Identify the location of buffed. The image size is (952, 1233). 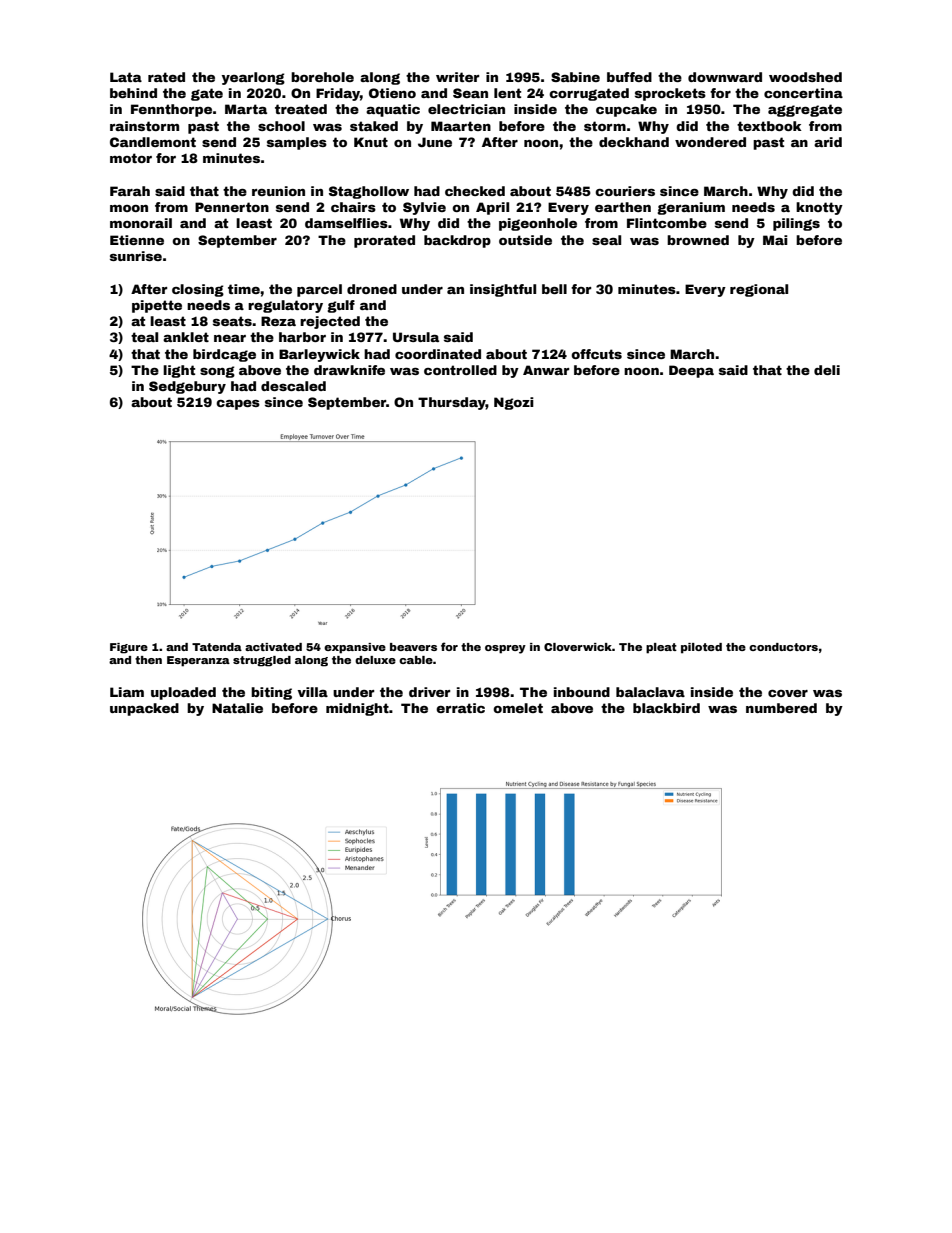
(629, 77).
